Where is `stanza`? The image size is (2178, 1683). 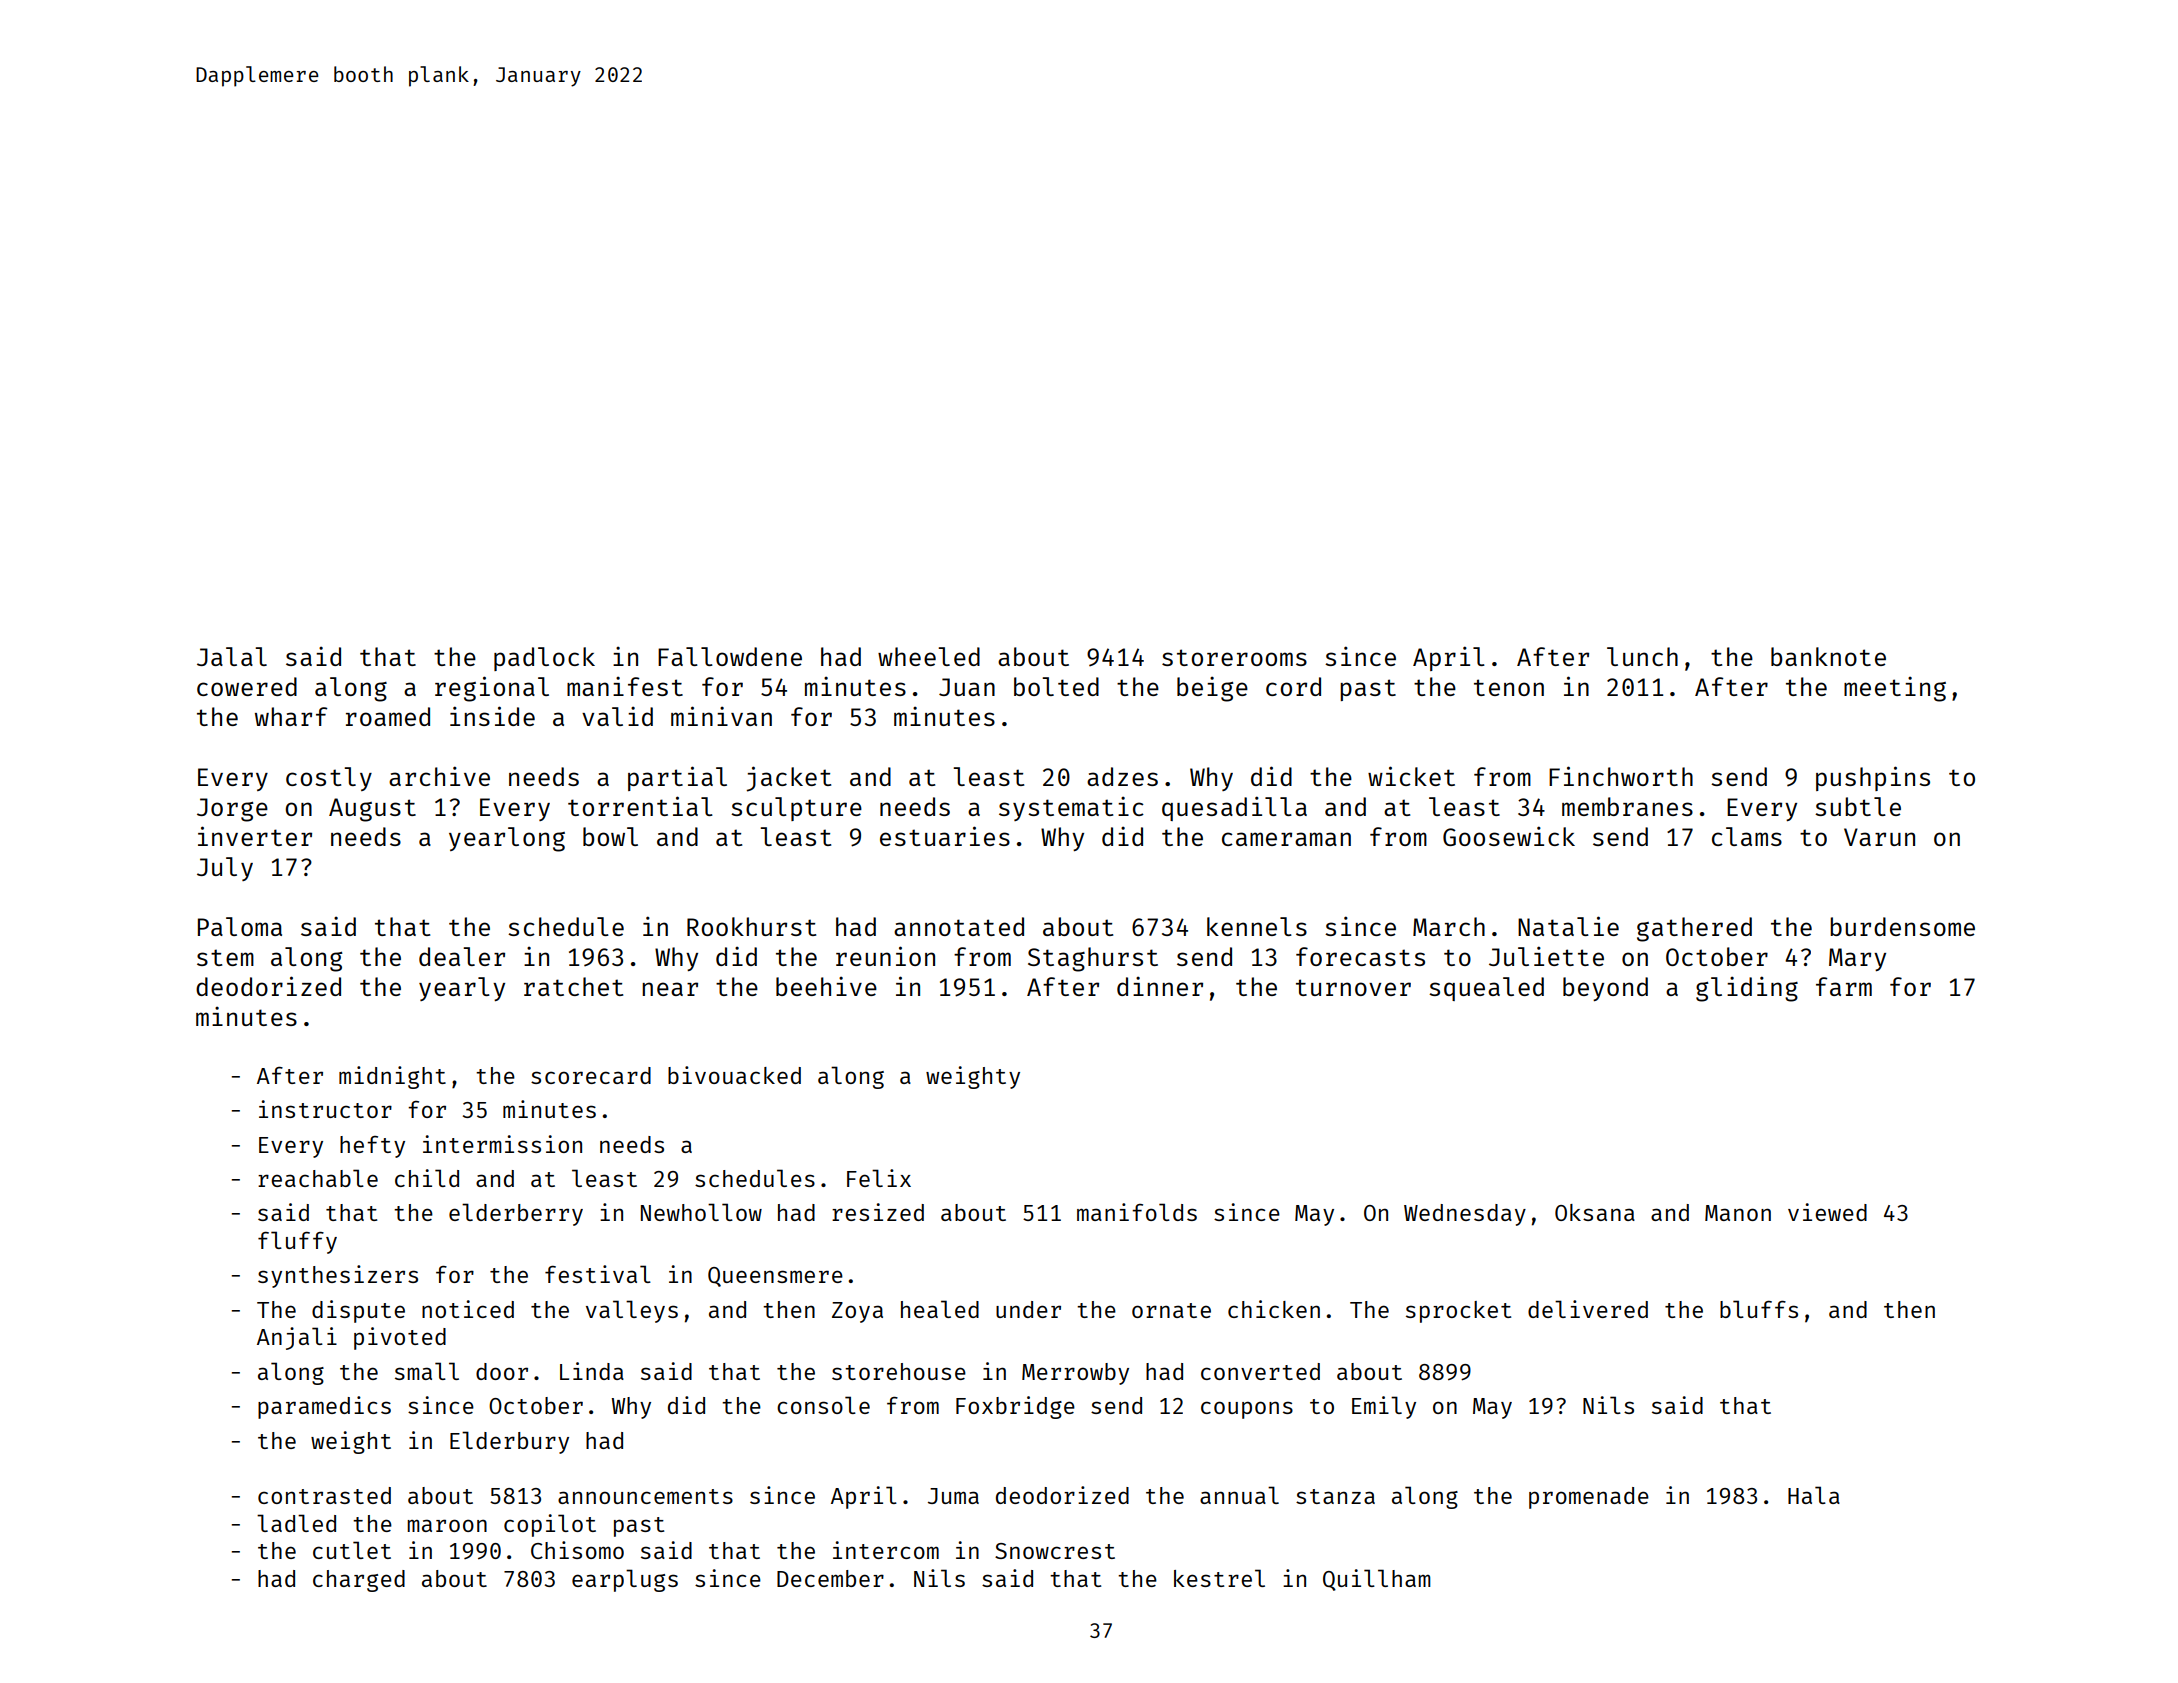
stanza is located at coordinates (1335, 1496).
